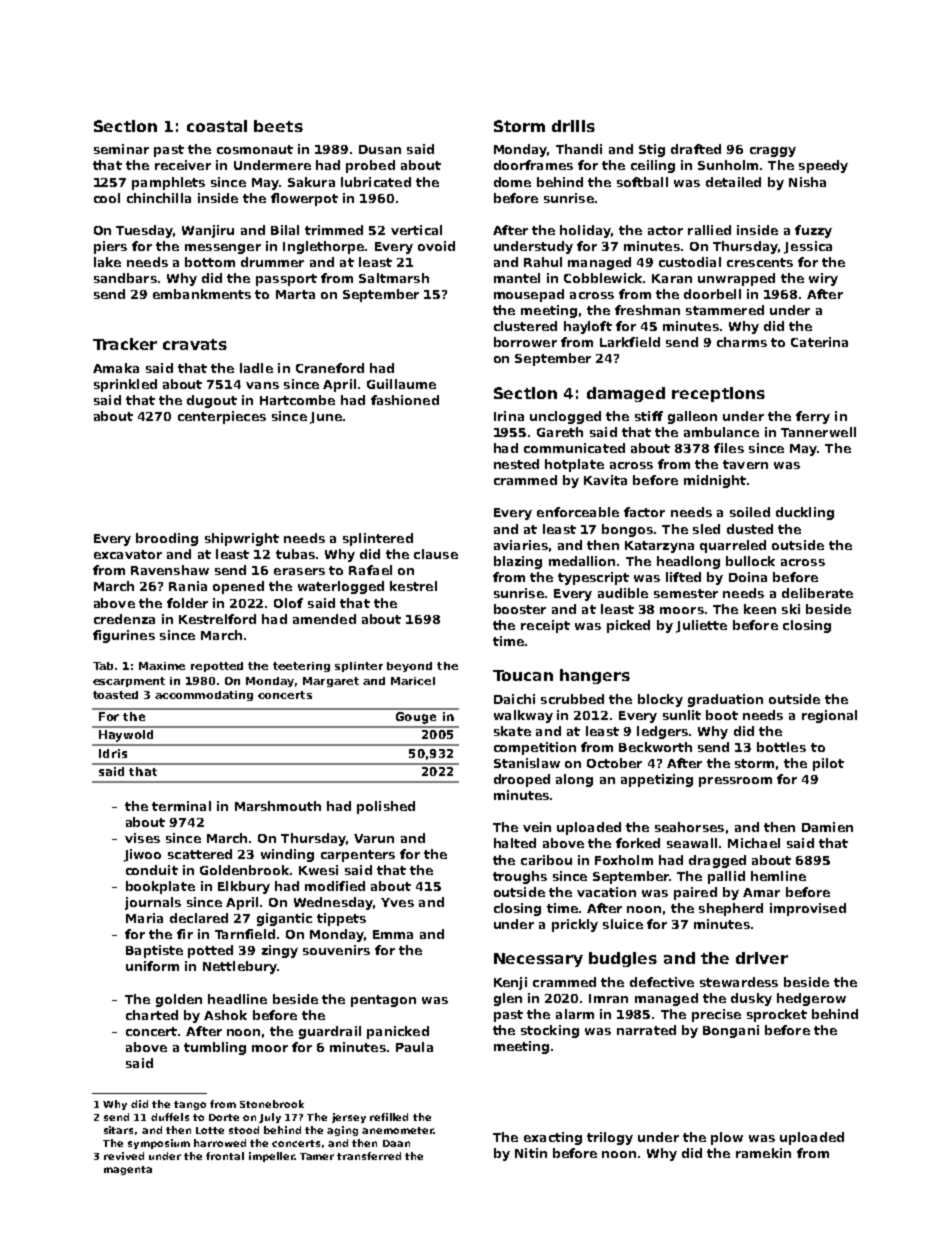 This image has width=952, height=1233. What do you see at coordinates (646, 1030) in the image?
I see `narrated` at bounding box center [646, 1030].
